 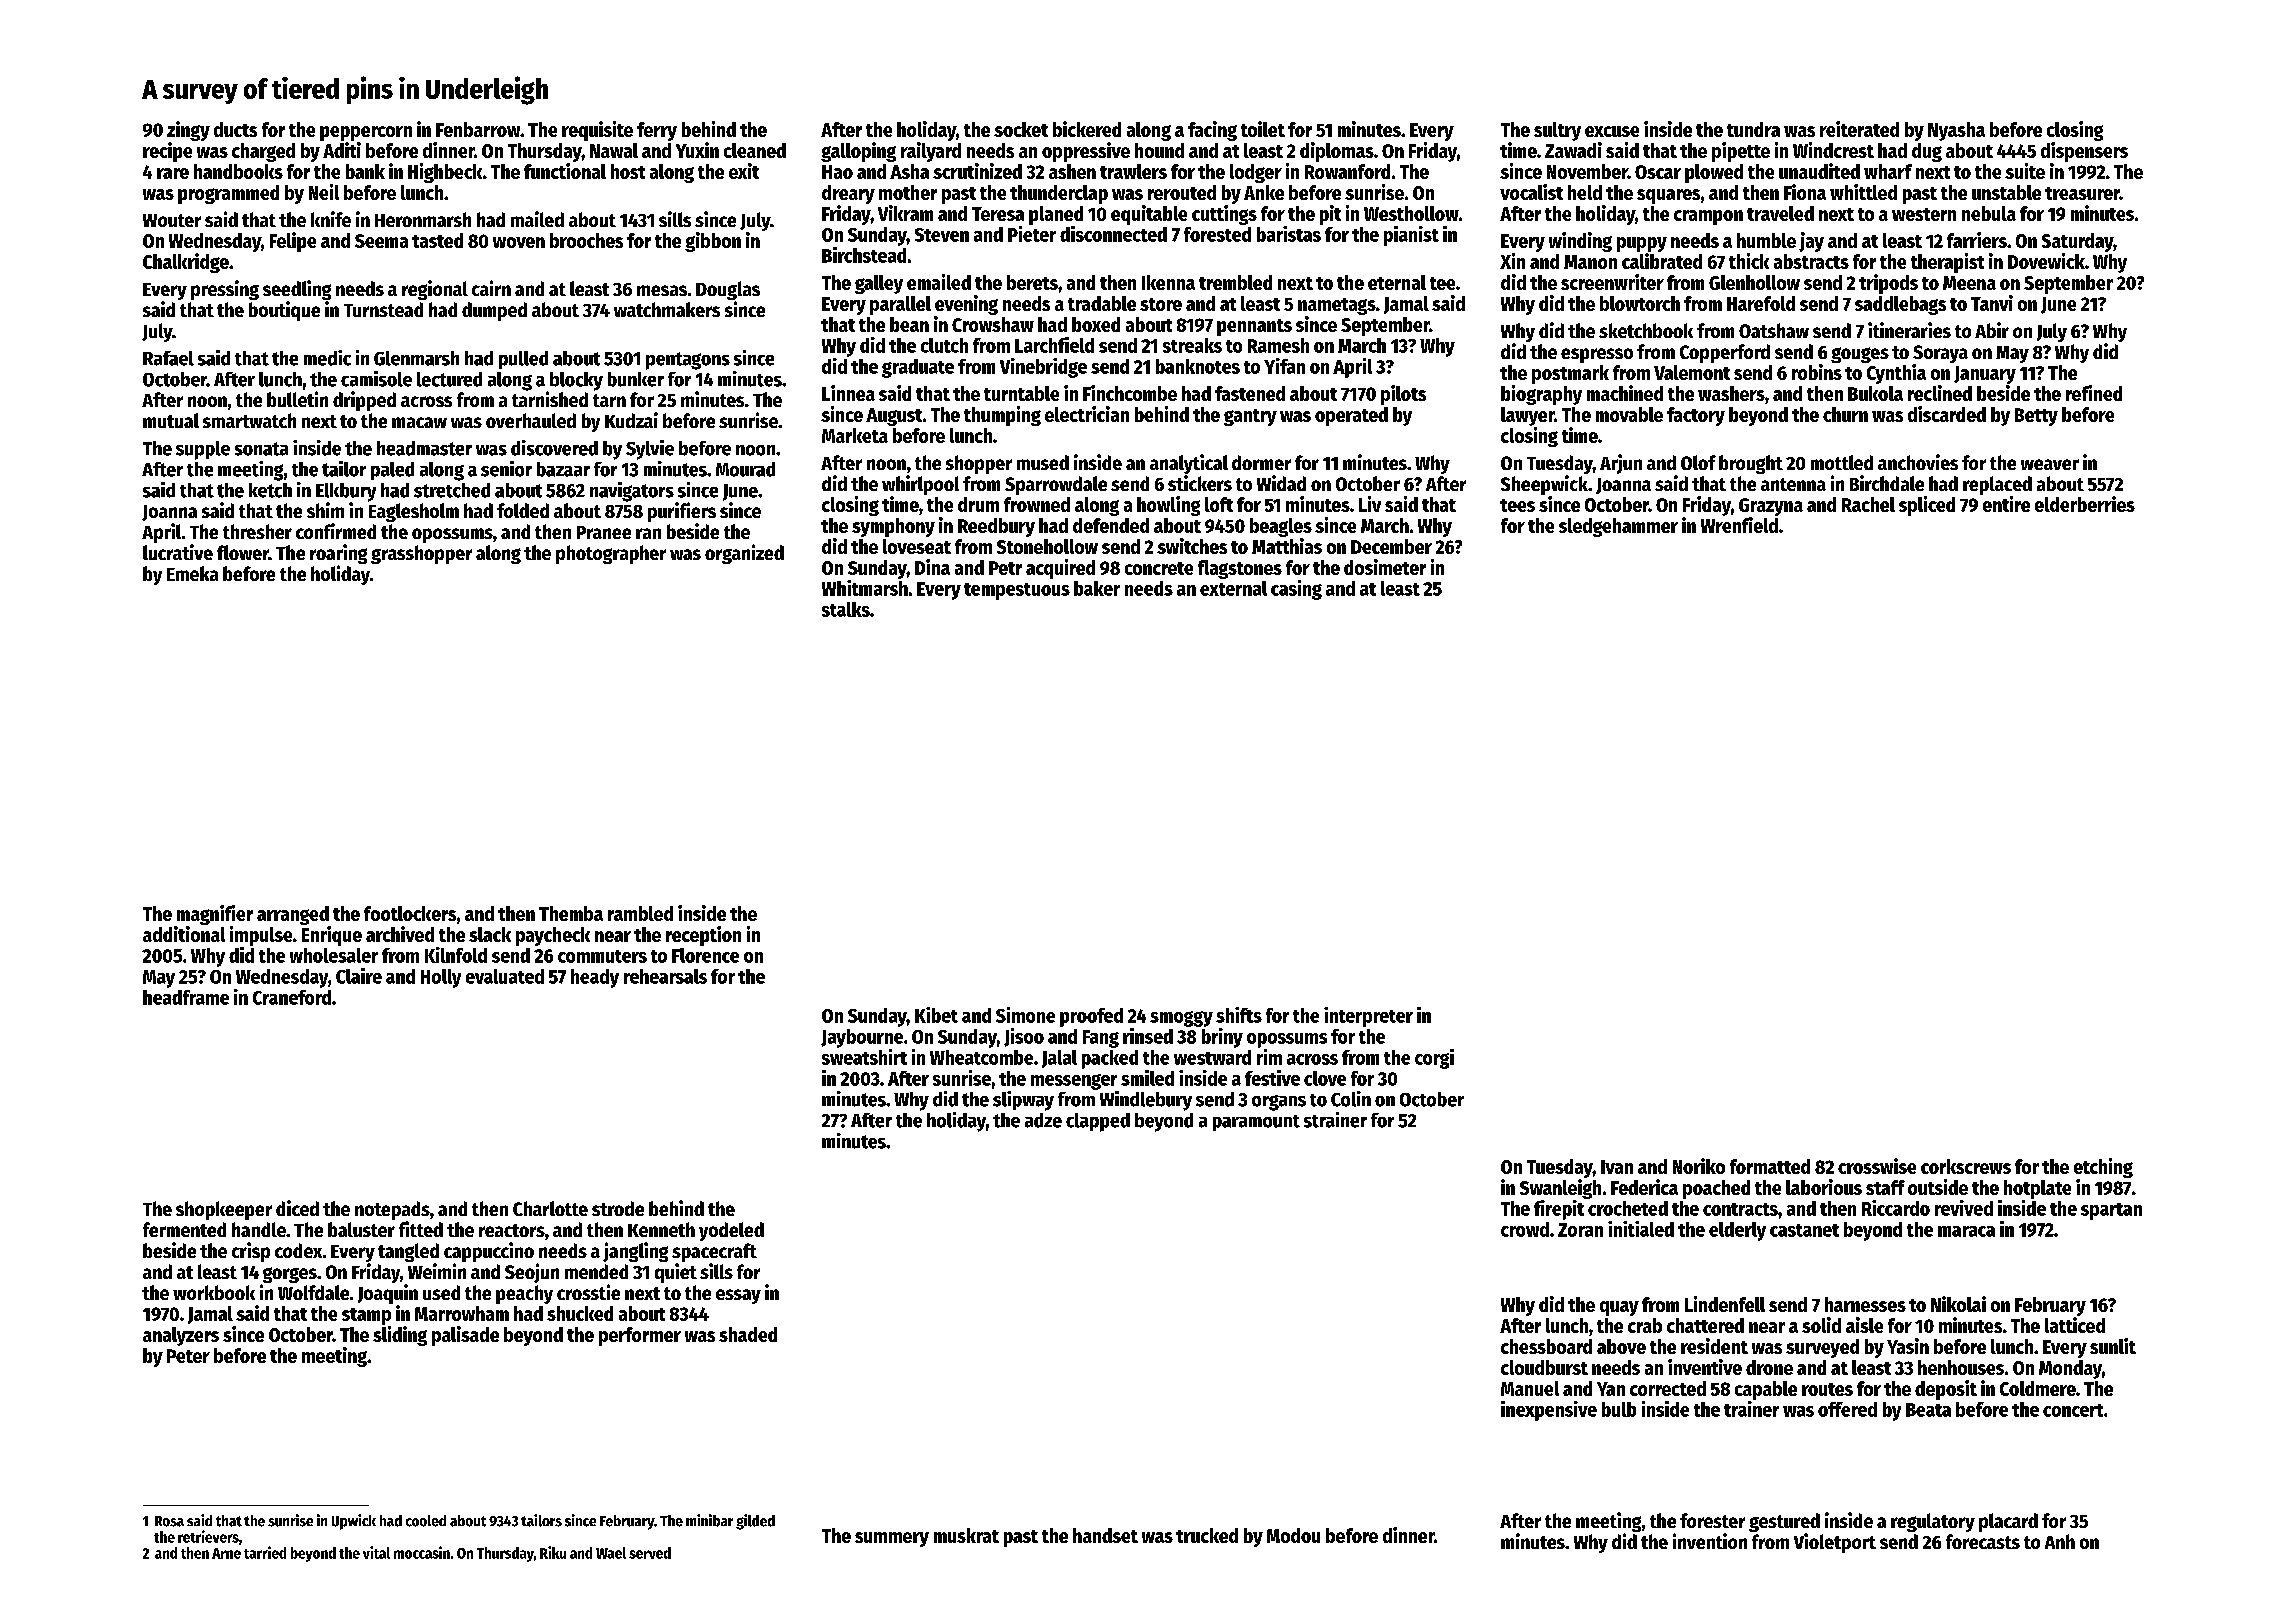 I want to click on Violetport, so click(x=1835, y=1543).
